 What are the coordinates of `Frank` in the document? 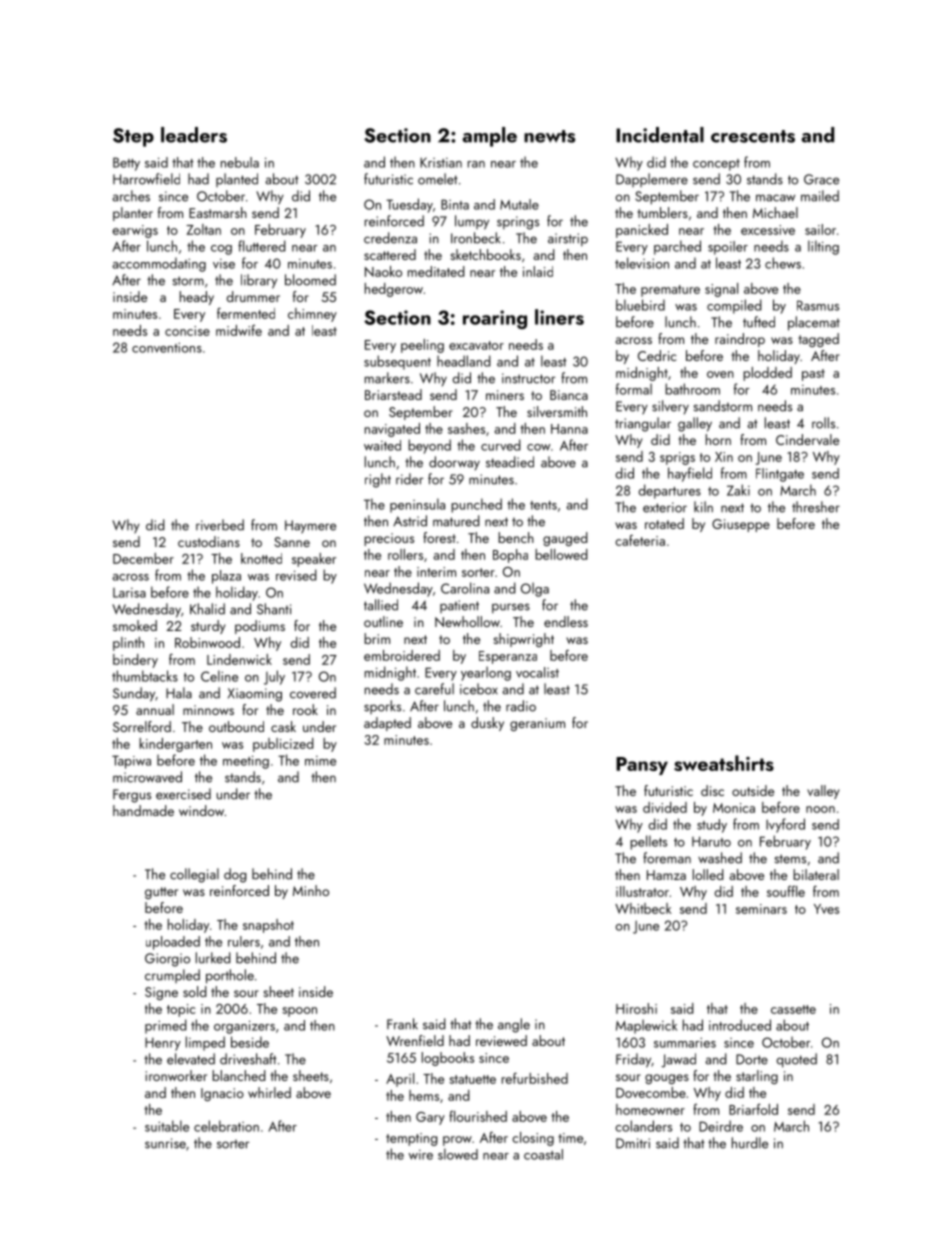 It's located at (402, 1024).
